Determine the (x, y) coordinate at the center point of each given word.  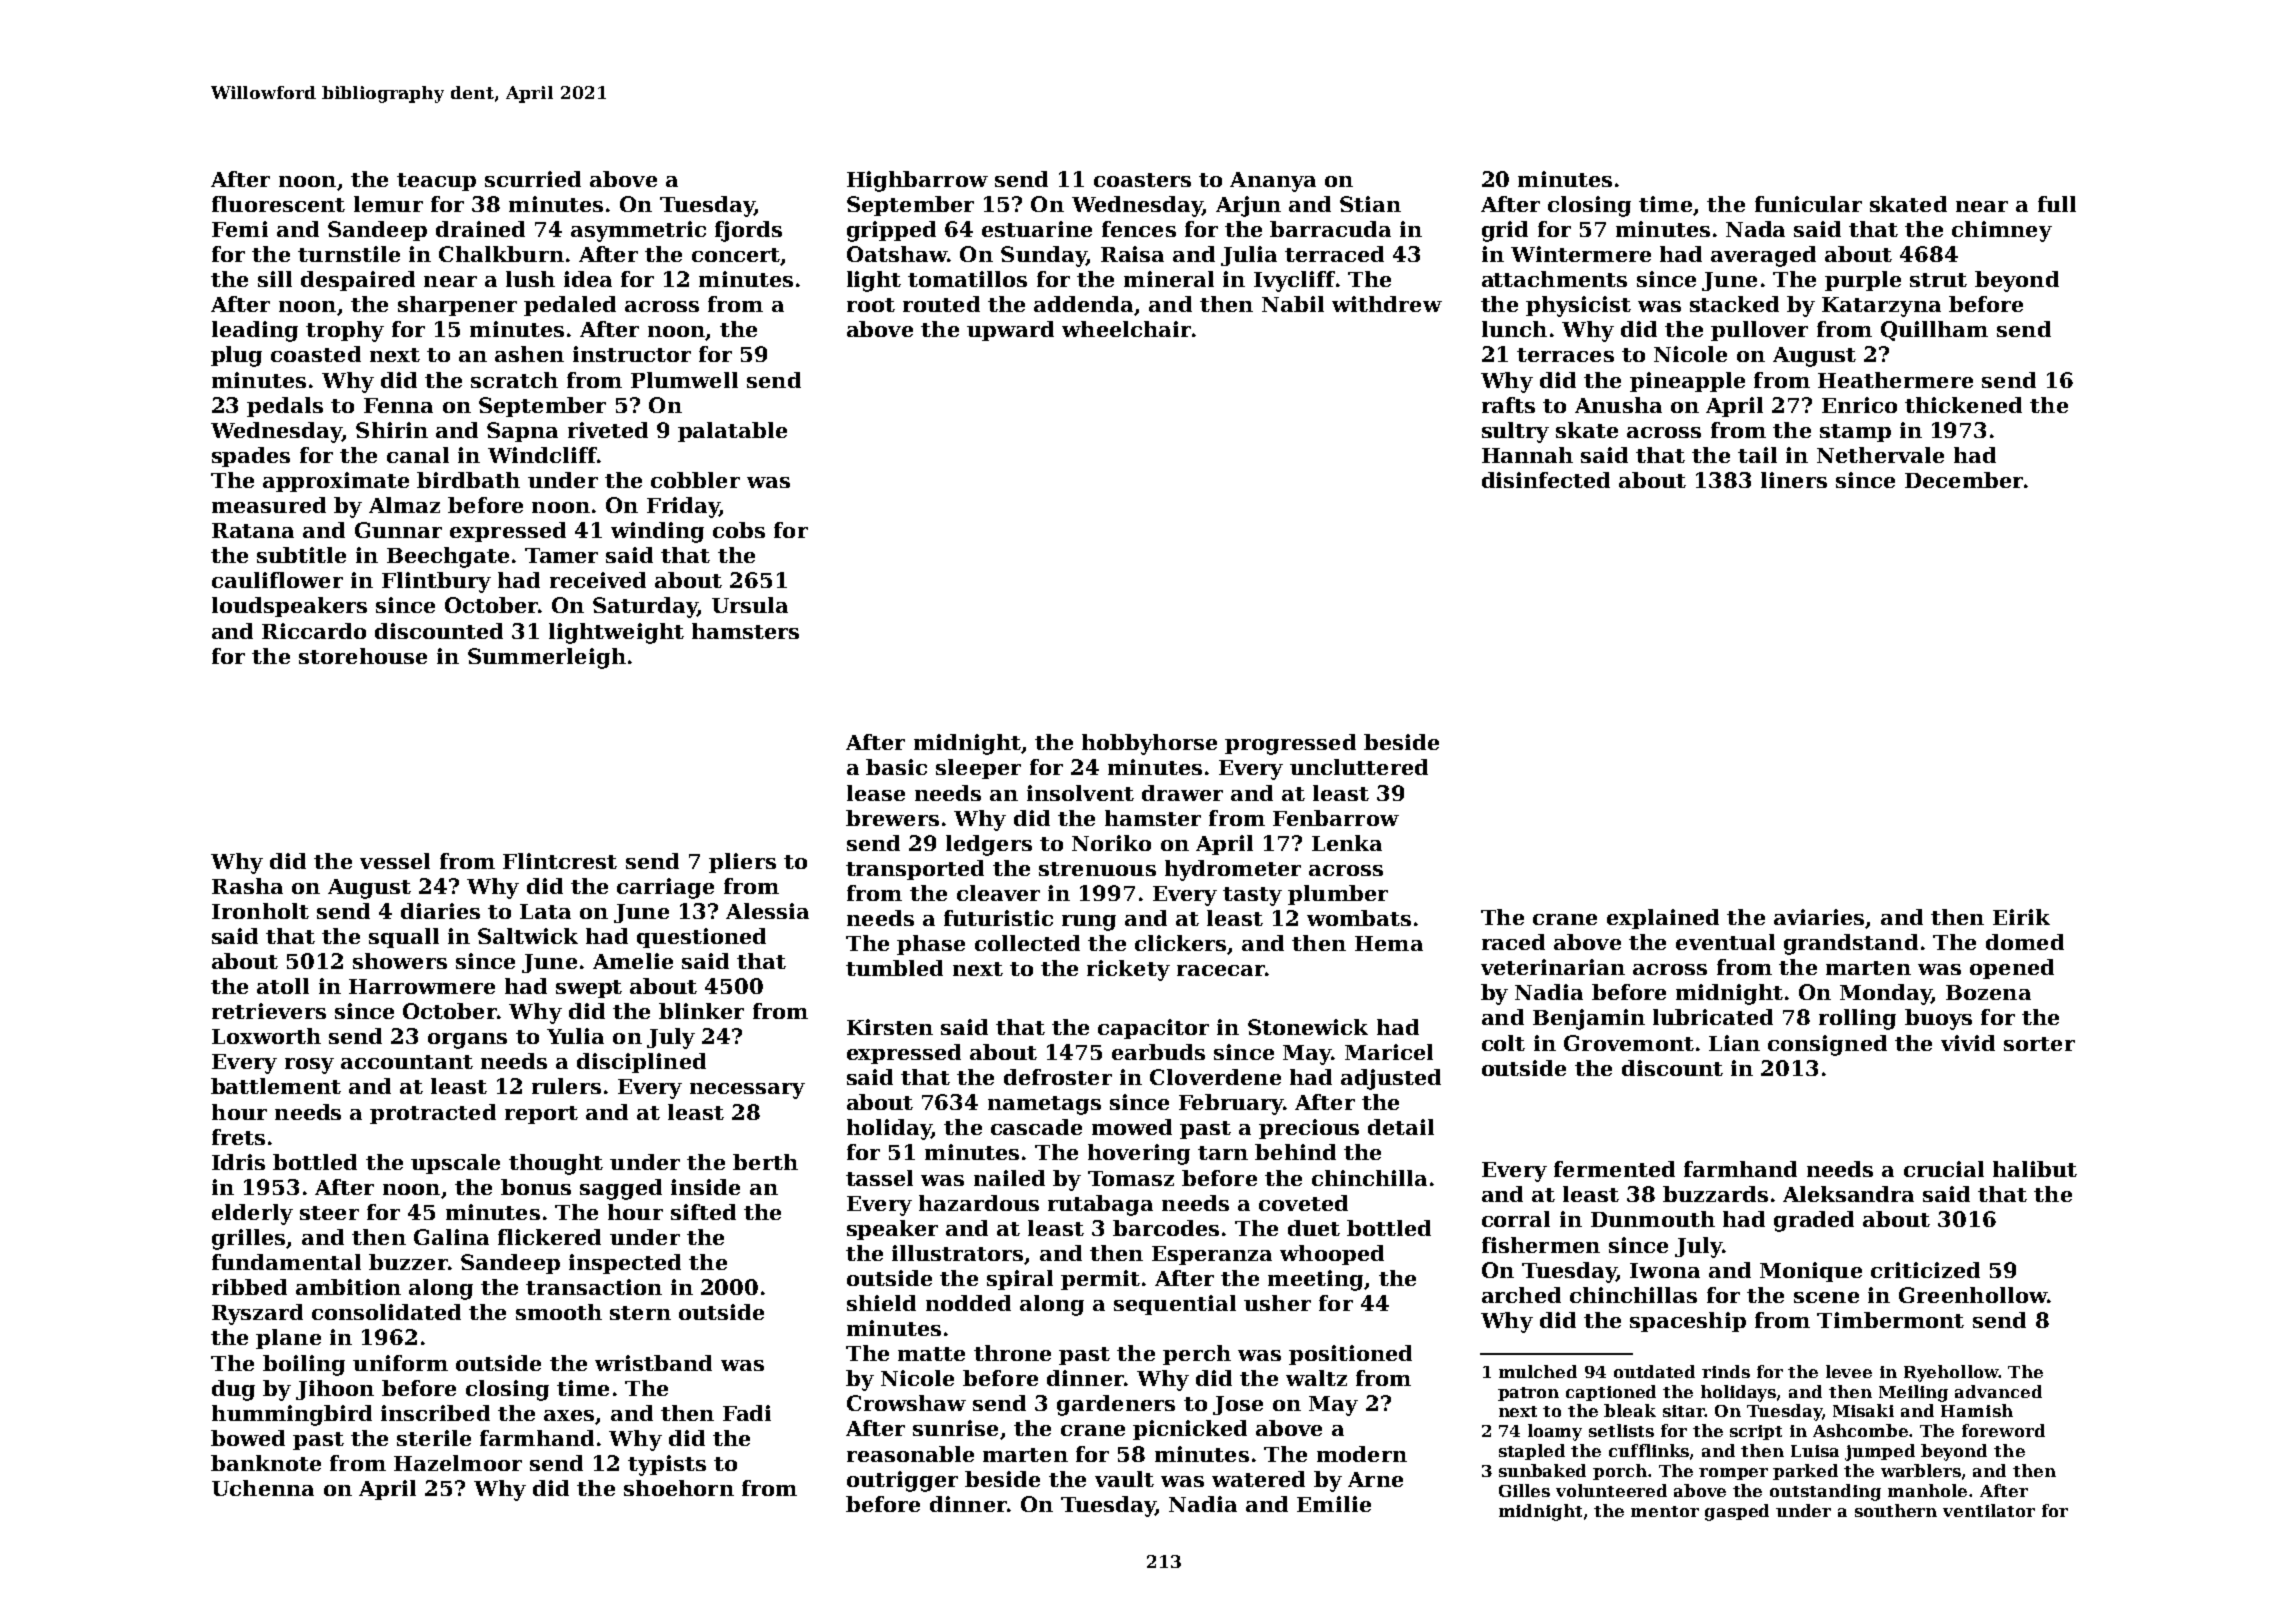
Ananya (1273, 182)
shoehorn (679, 1488)
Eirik (2021, 917)
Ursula (750, 605)
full (2057, 204)
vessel (395, 861)
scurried (533, 179)
